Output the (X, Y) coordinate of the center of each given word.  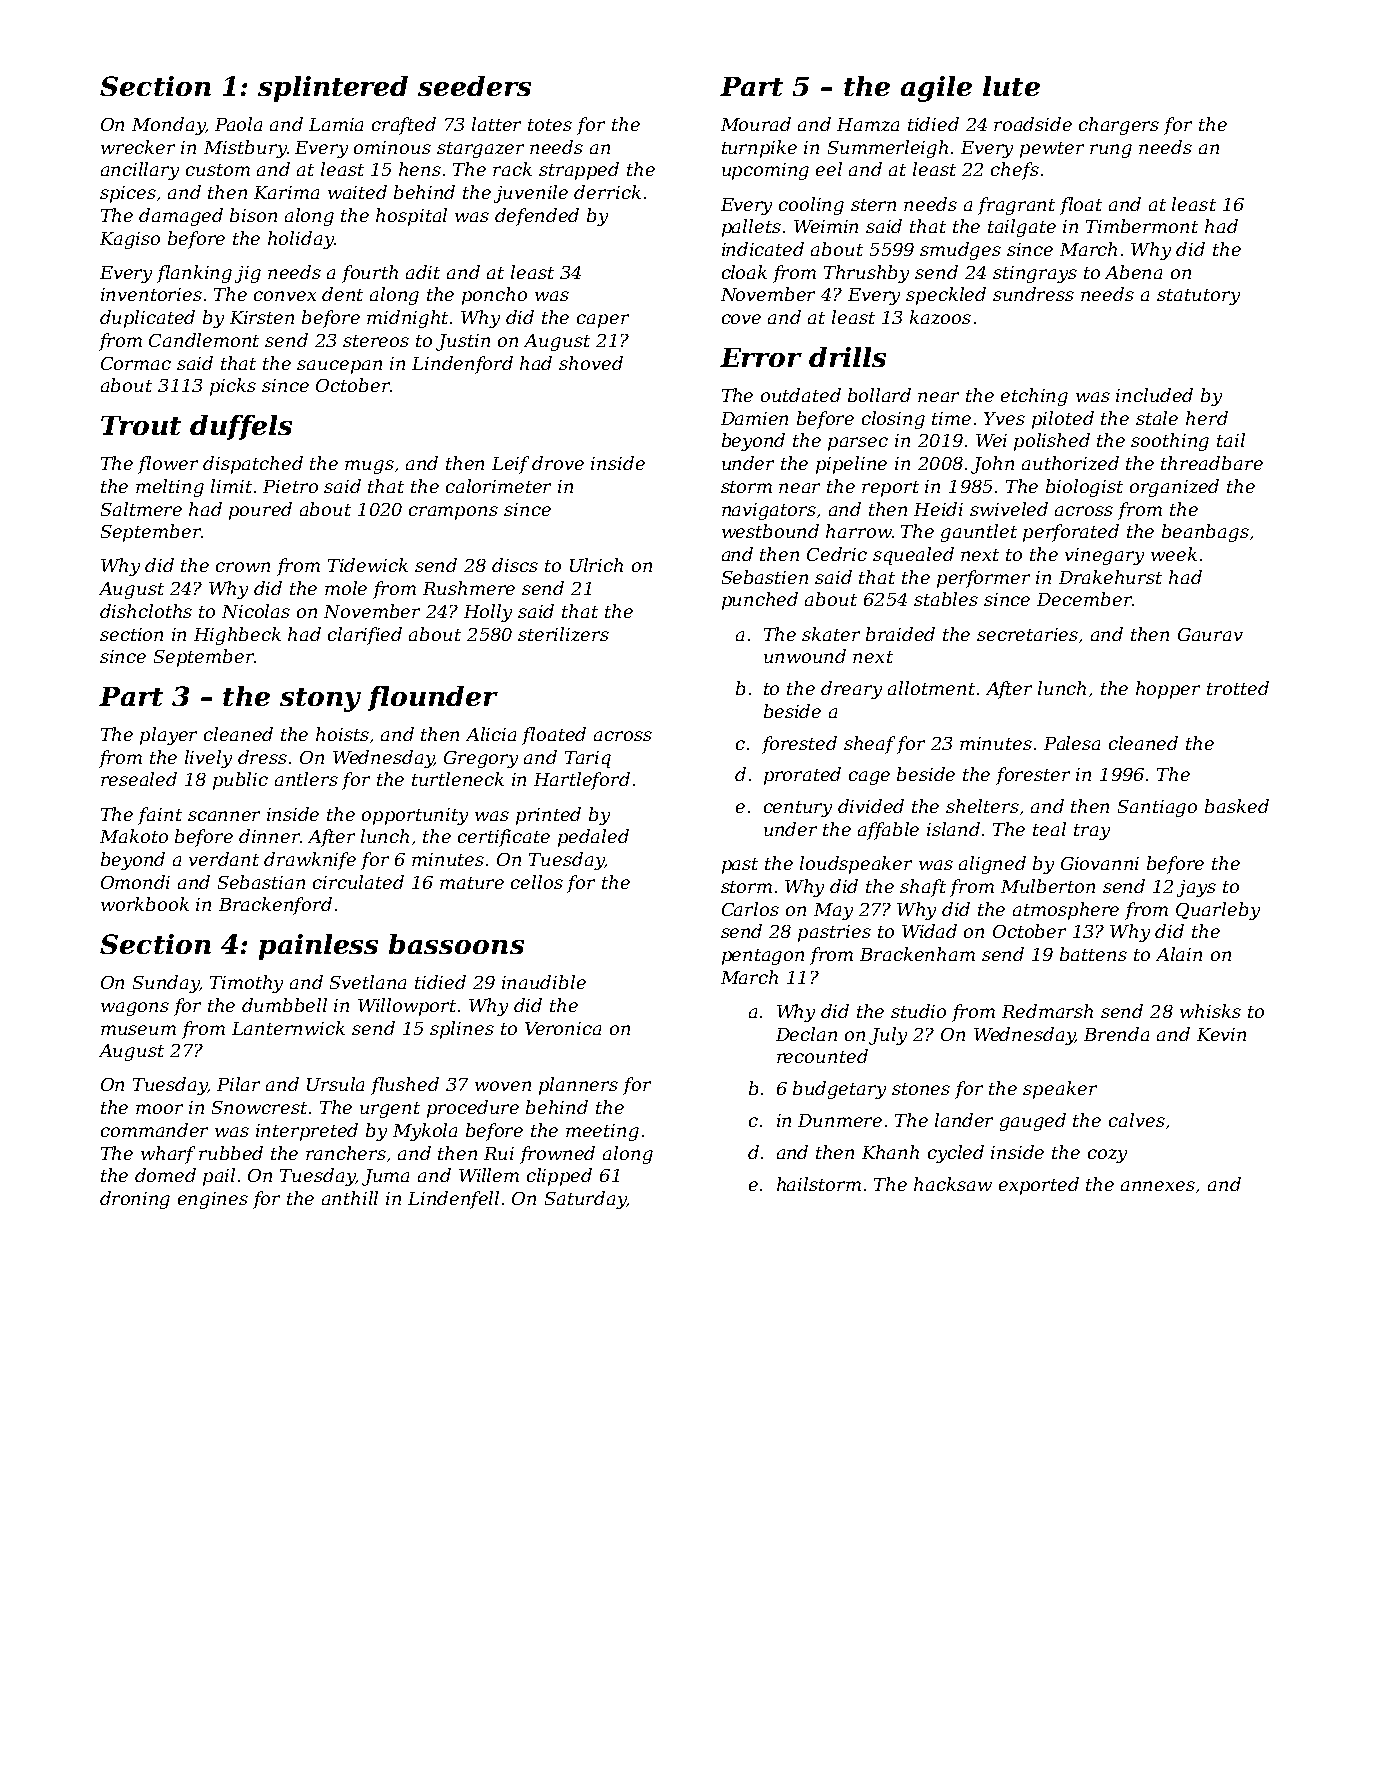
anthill (350, 1198)
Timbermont (1142, 226)
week (1174, 554)
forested (799, 745)
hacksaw (953, 1184)
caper (603, 321)
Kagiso (130, 240)
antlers (306, 779)
